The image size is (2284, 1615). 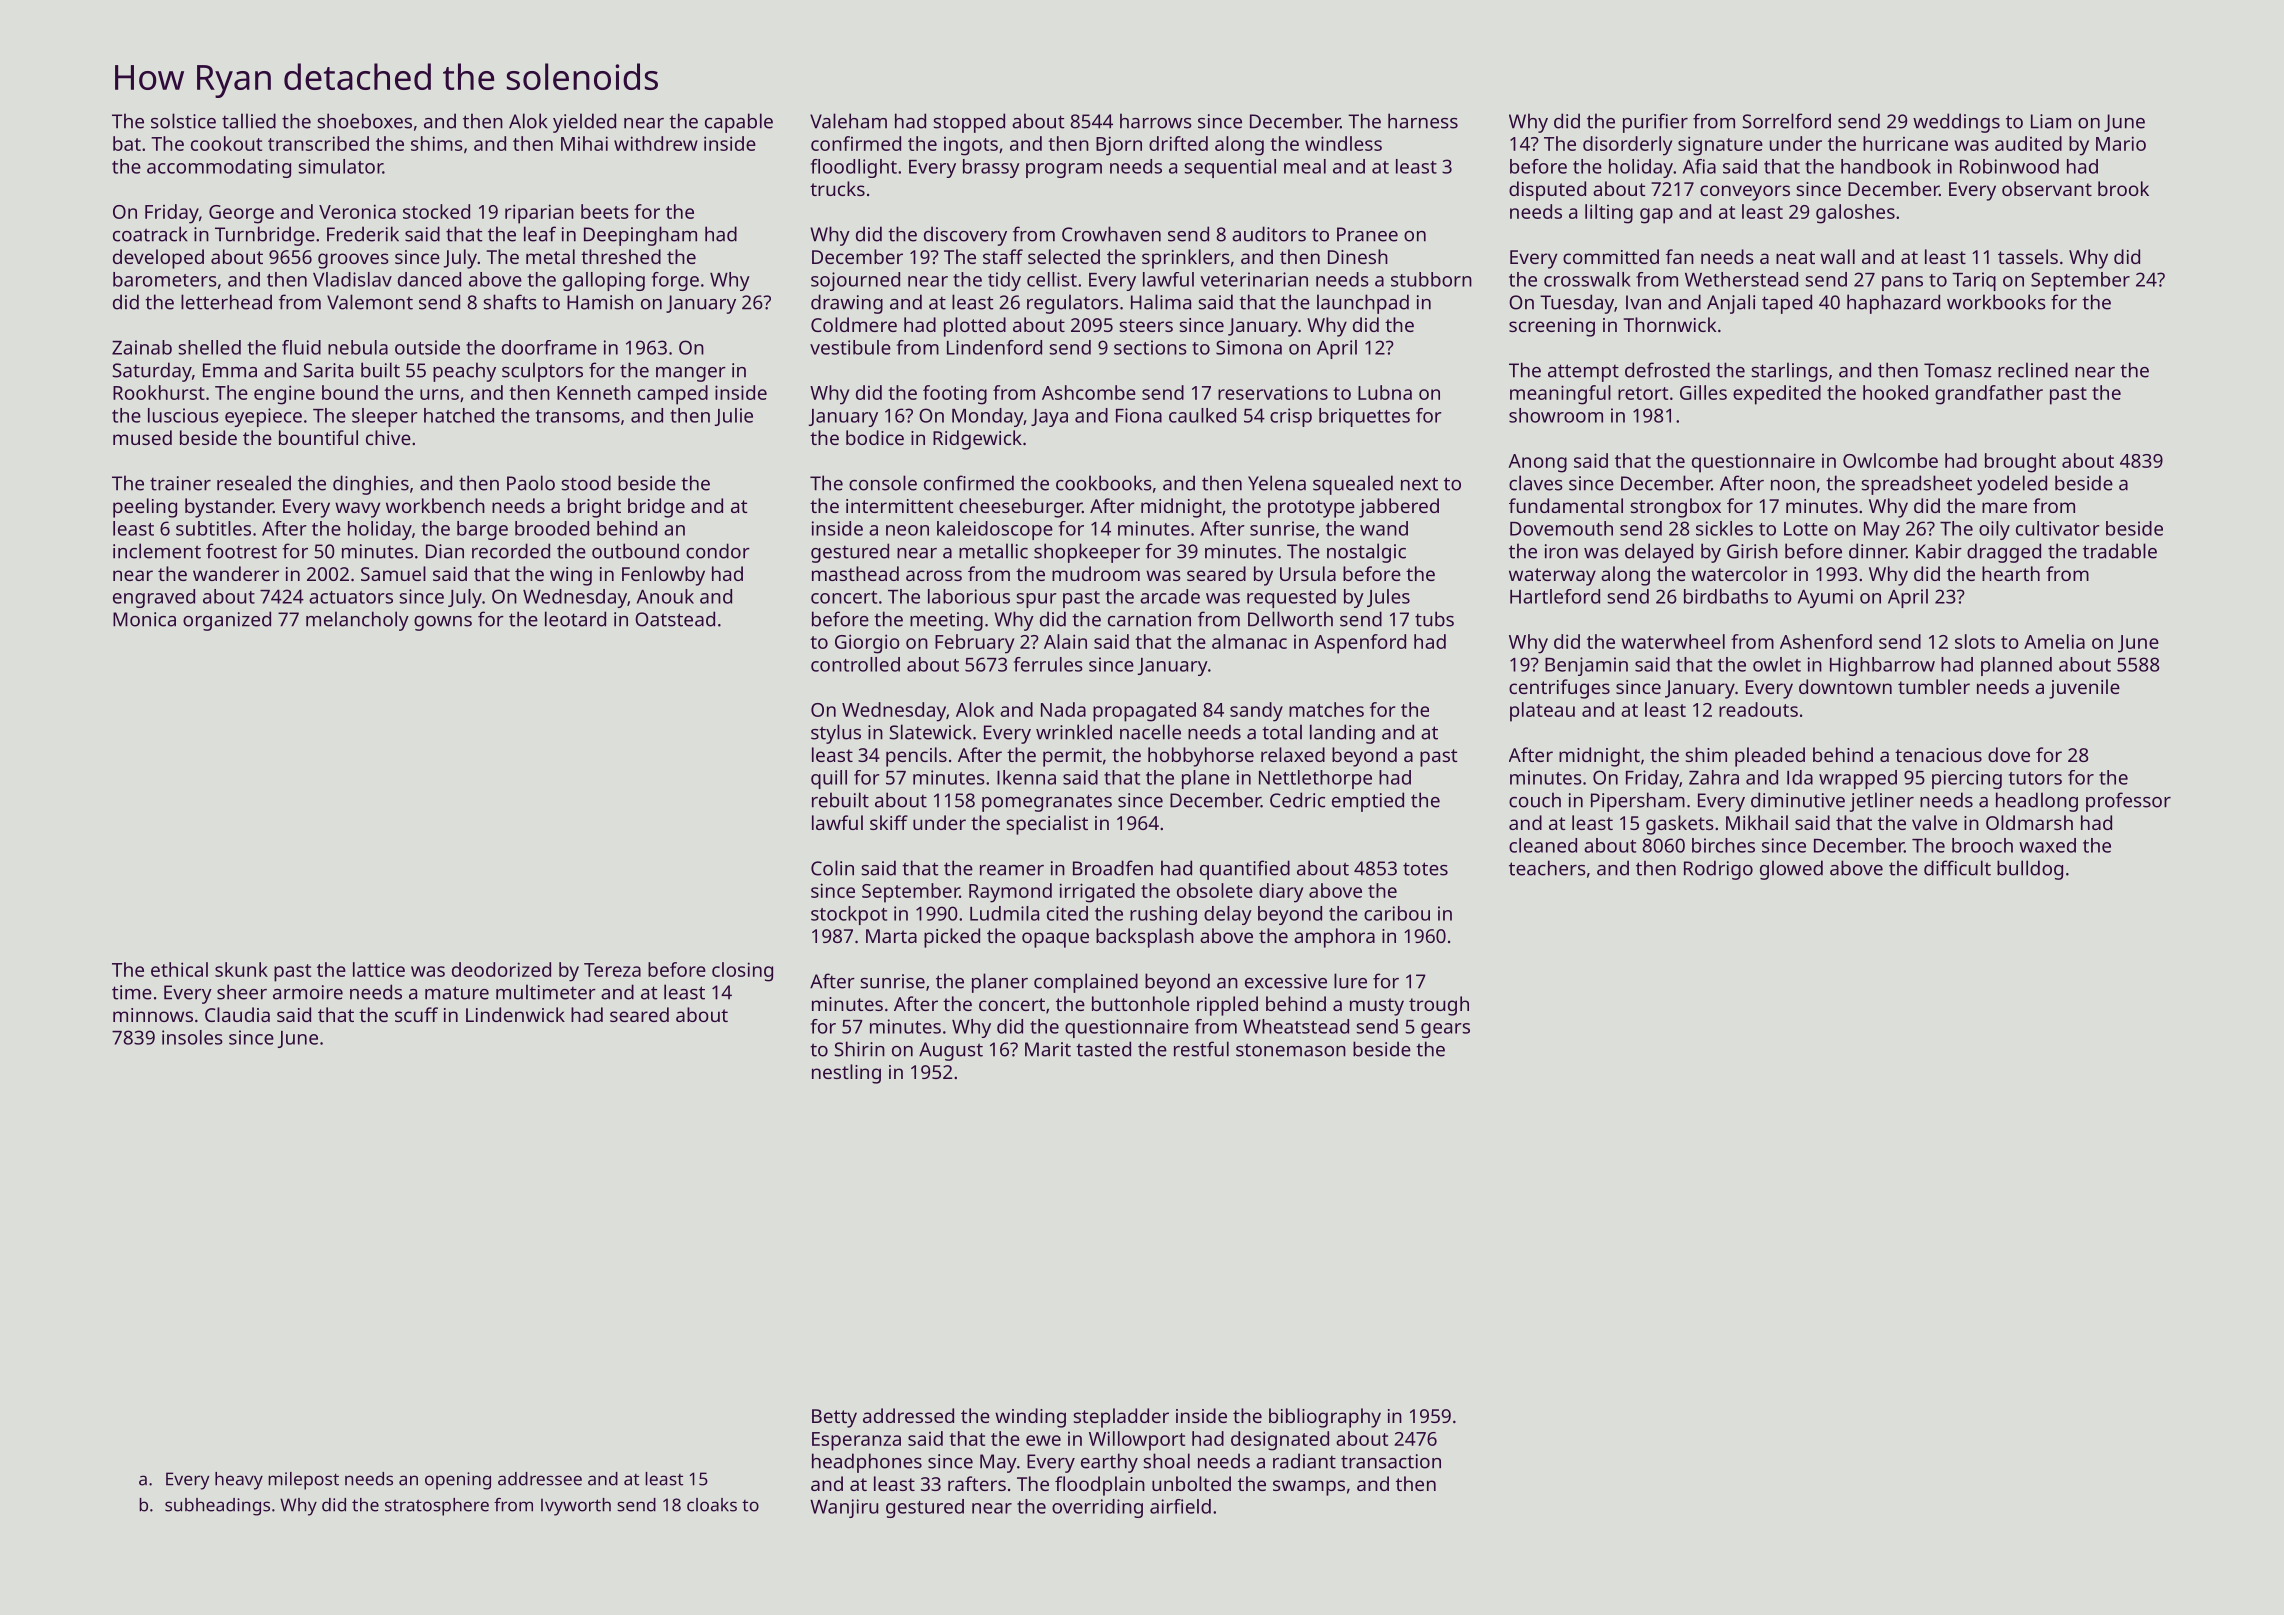 What do you see at coordinates (192, 1037) in the document?
I see `insoles` at bounding box center [192, 1037].
